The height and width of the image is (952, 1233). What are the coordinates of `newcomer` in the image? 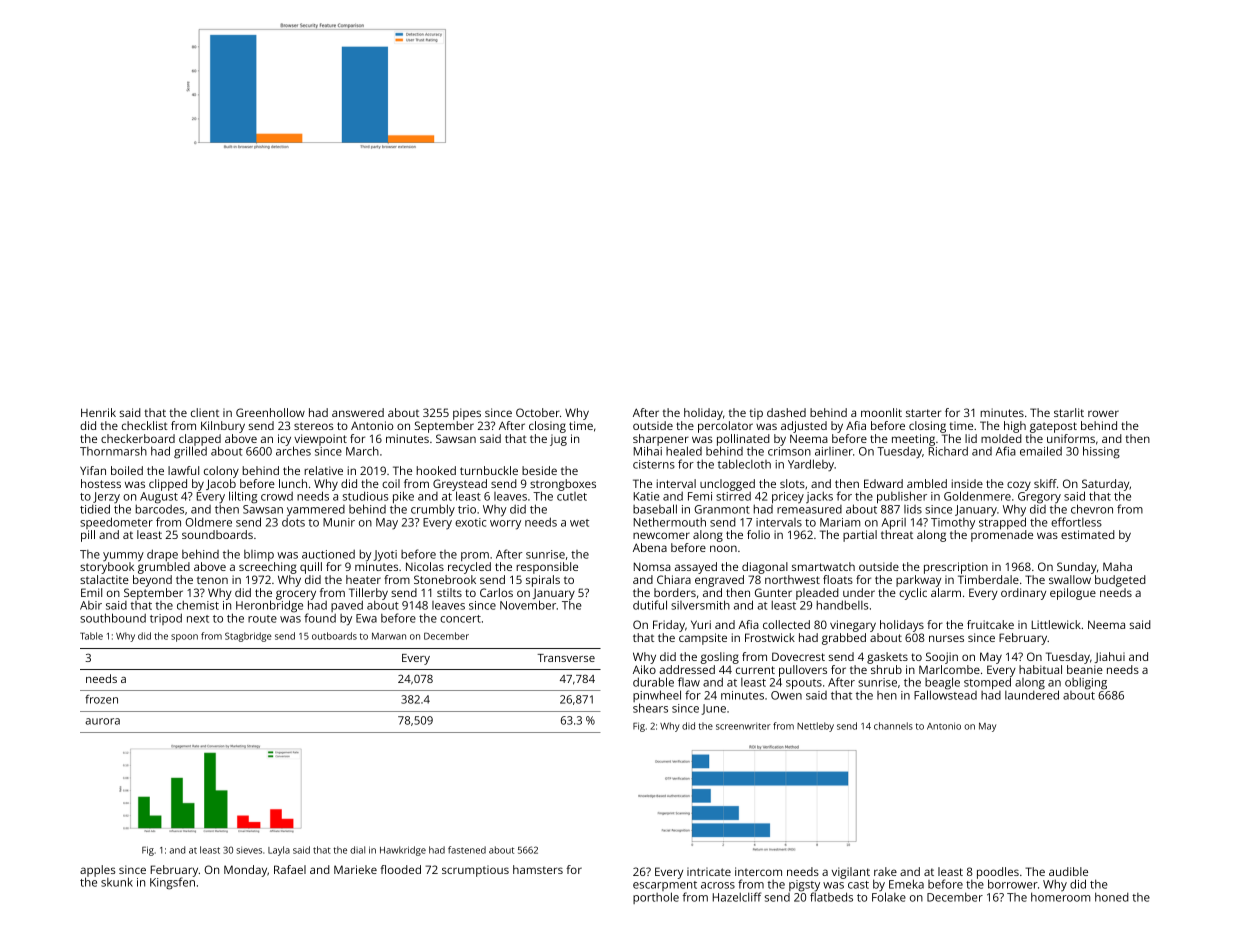 It's located at (661, 535).
